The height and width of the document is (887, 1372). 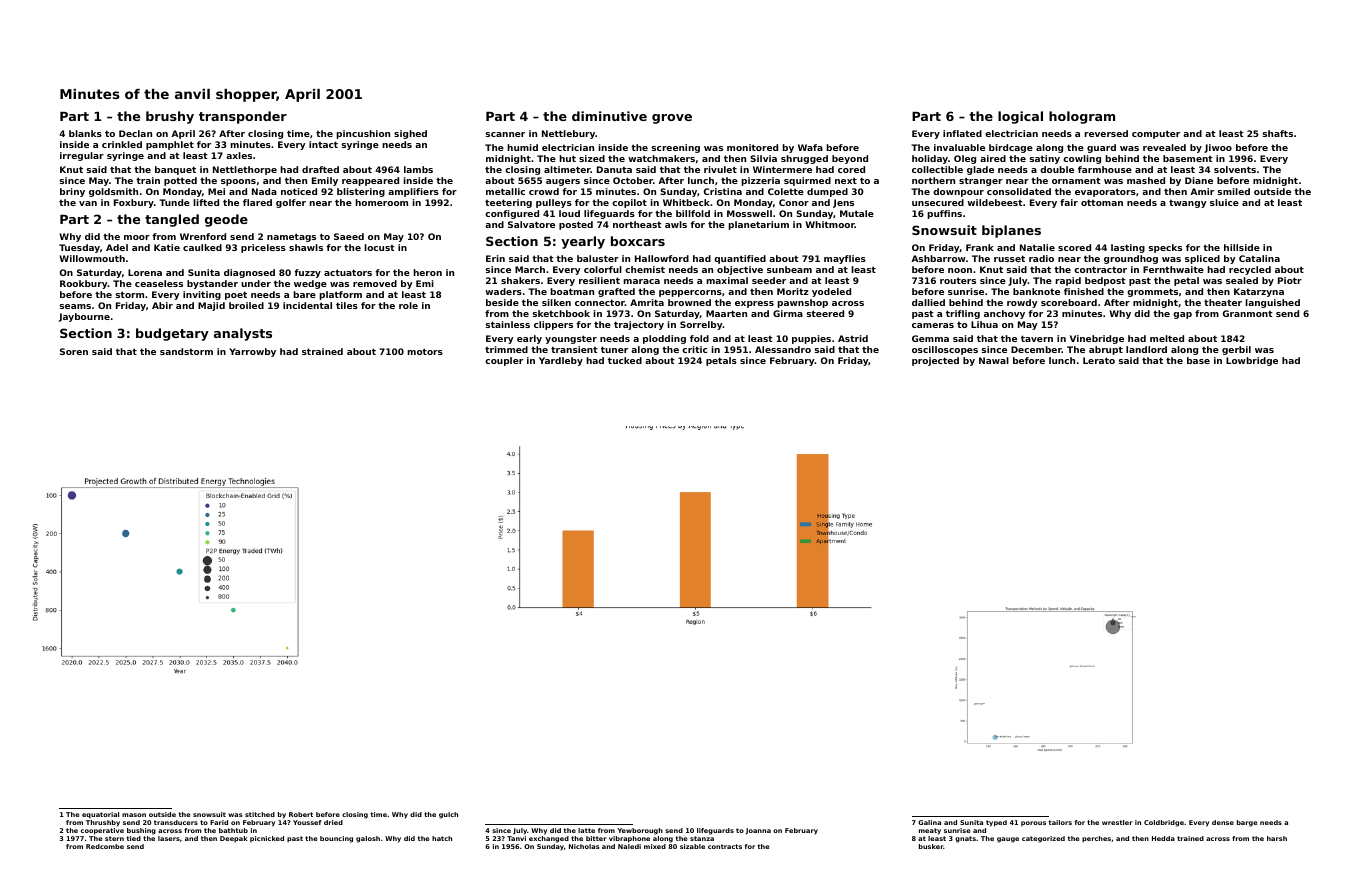 I want to click on Wrenford, so click(x=203, y=236).
